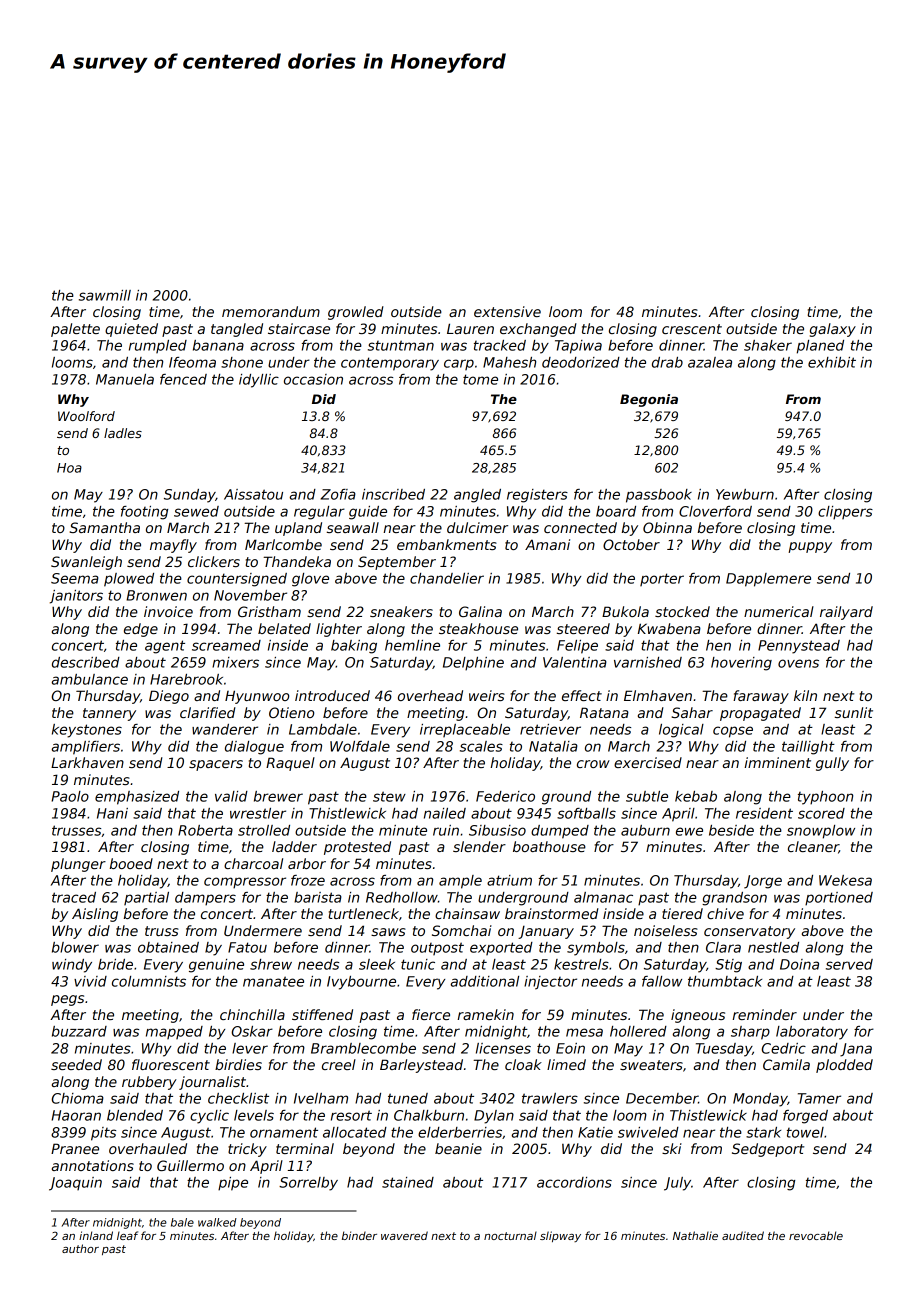 This screenshot has height=1308, width=924. I want to click on galaxy, so click(833, 330).
